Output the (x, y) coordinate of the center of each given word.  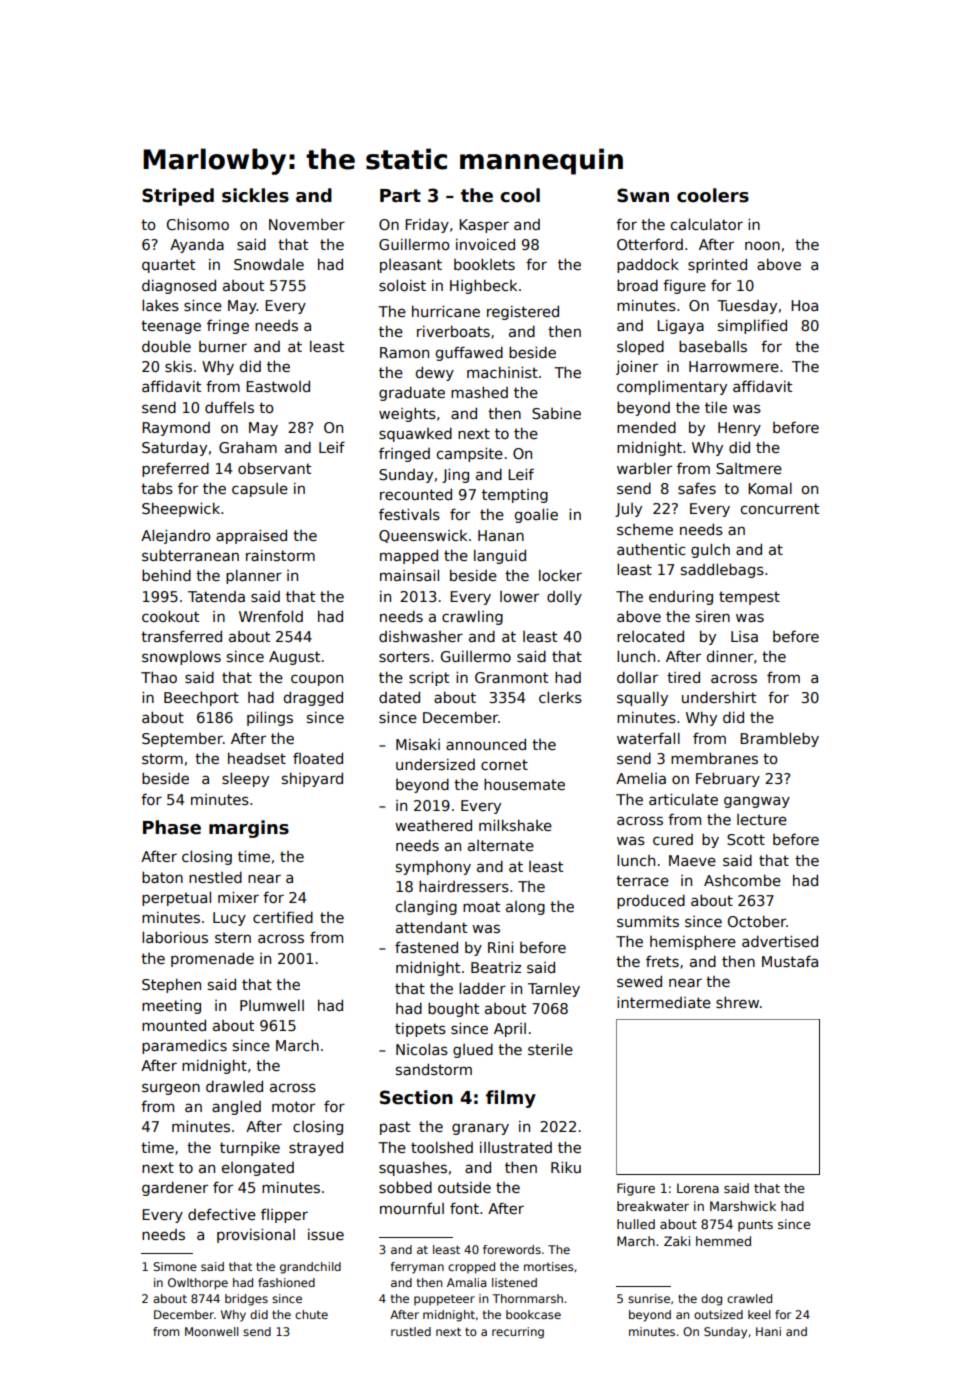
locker (560, 575)
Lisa (744, 636)
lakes (160, 305)
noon (762, 245)
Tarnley (554, 989)
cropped (471, 1268)
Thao (159, 677)
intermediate (664, 1002)
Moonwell (212, 1331)
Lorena (698, 1188)
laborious (175, 937)
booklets (484, 264)
